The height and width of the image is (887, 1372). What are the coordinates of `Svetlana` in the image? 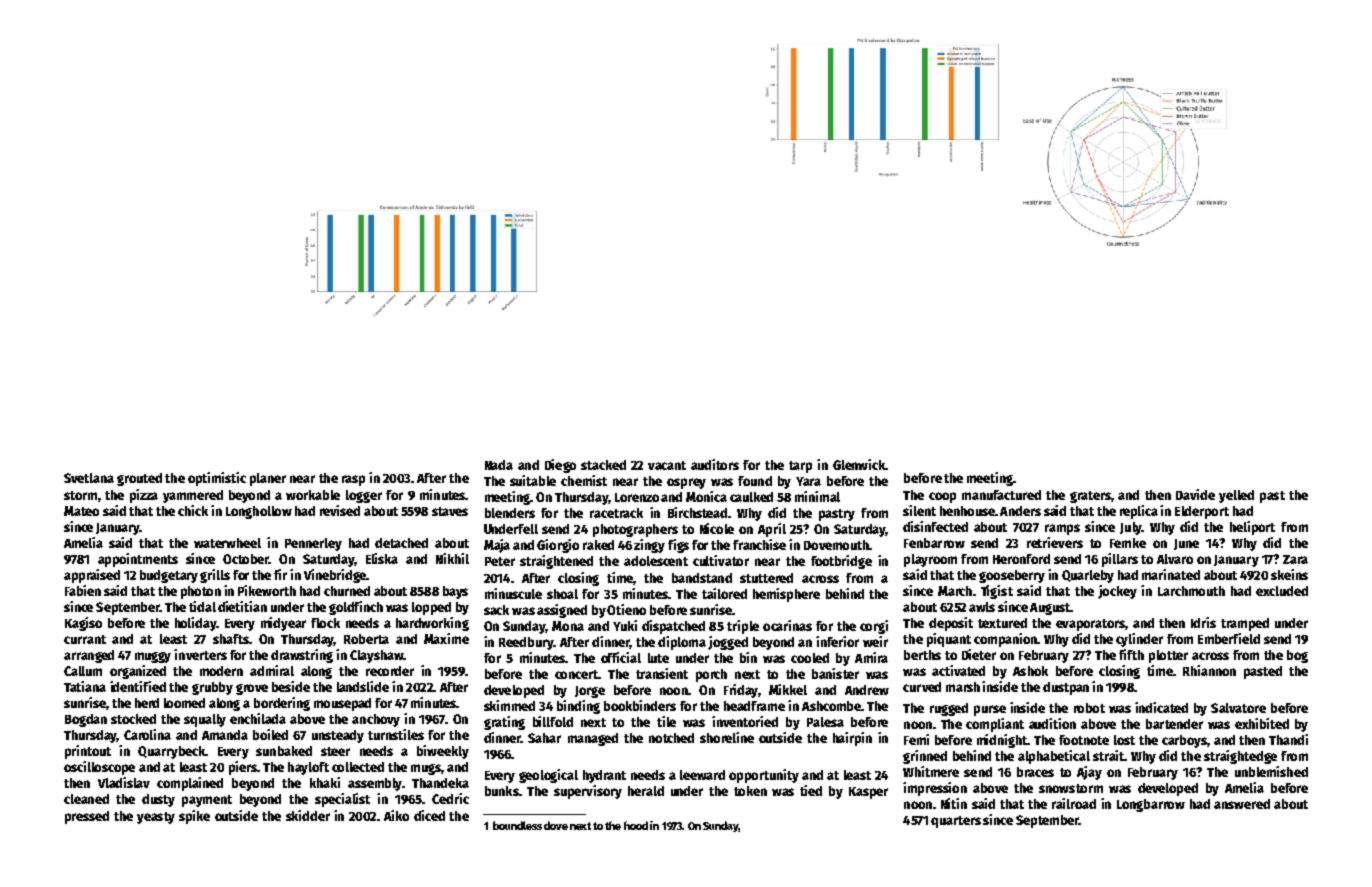 It's located at (89, 478).
